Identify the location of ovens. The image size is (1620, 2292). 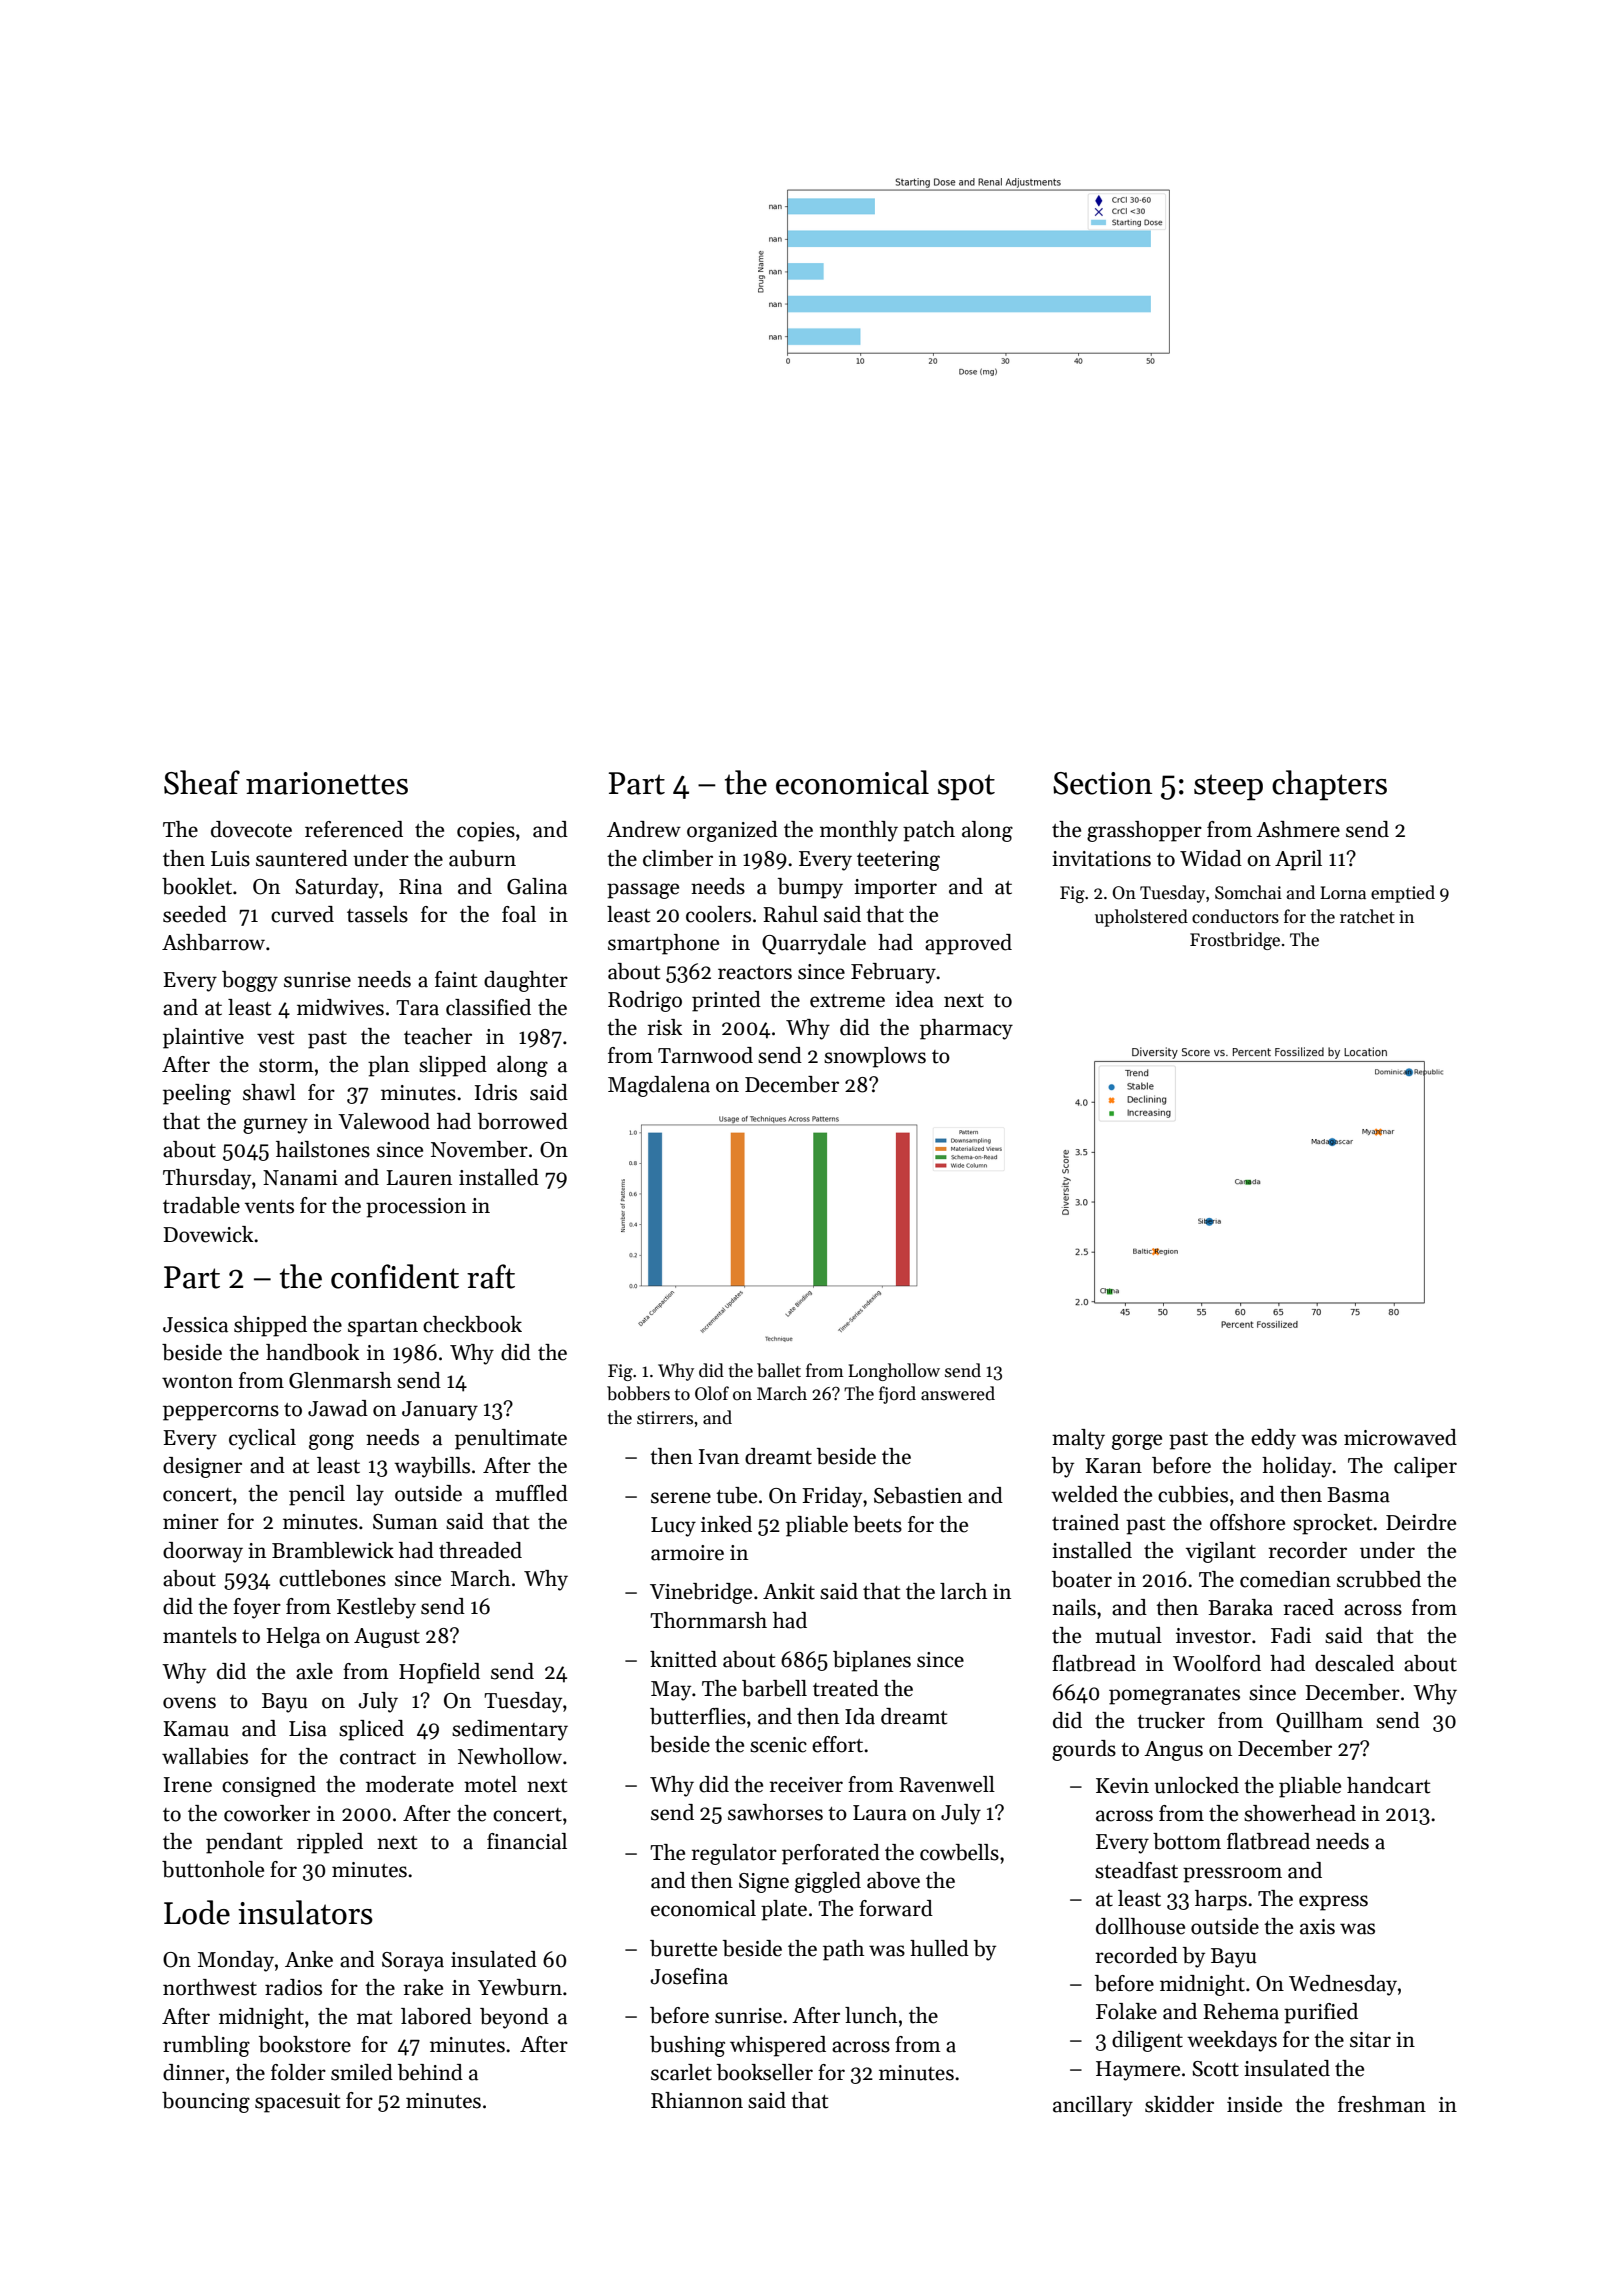
(189, 1703).
